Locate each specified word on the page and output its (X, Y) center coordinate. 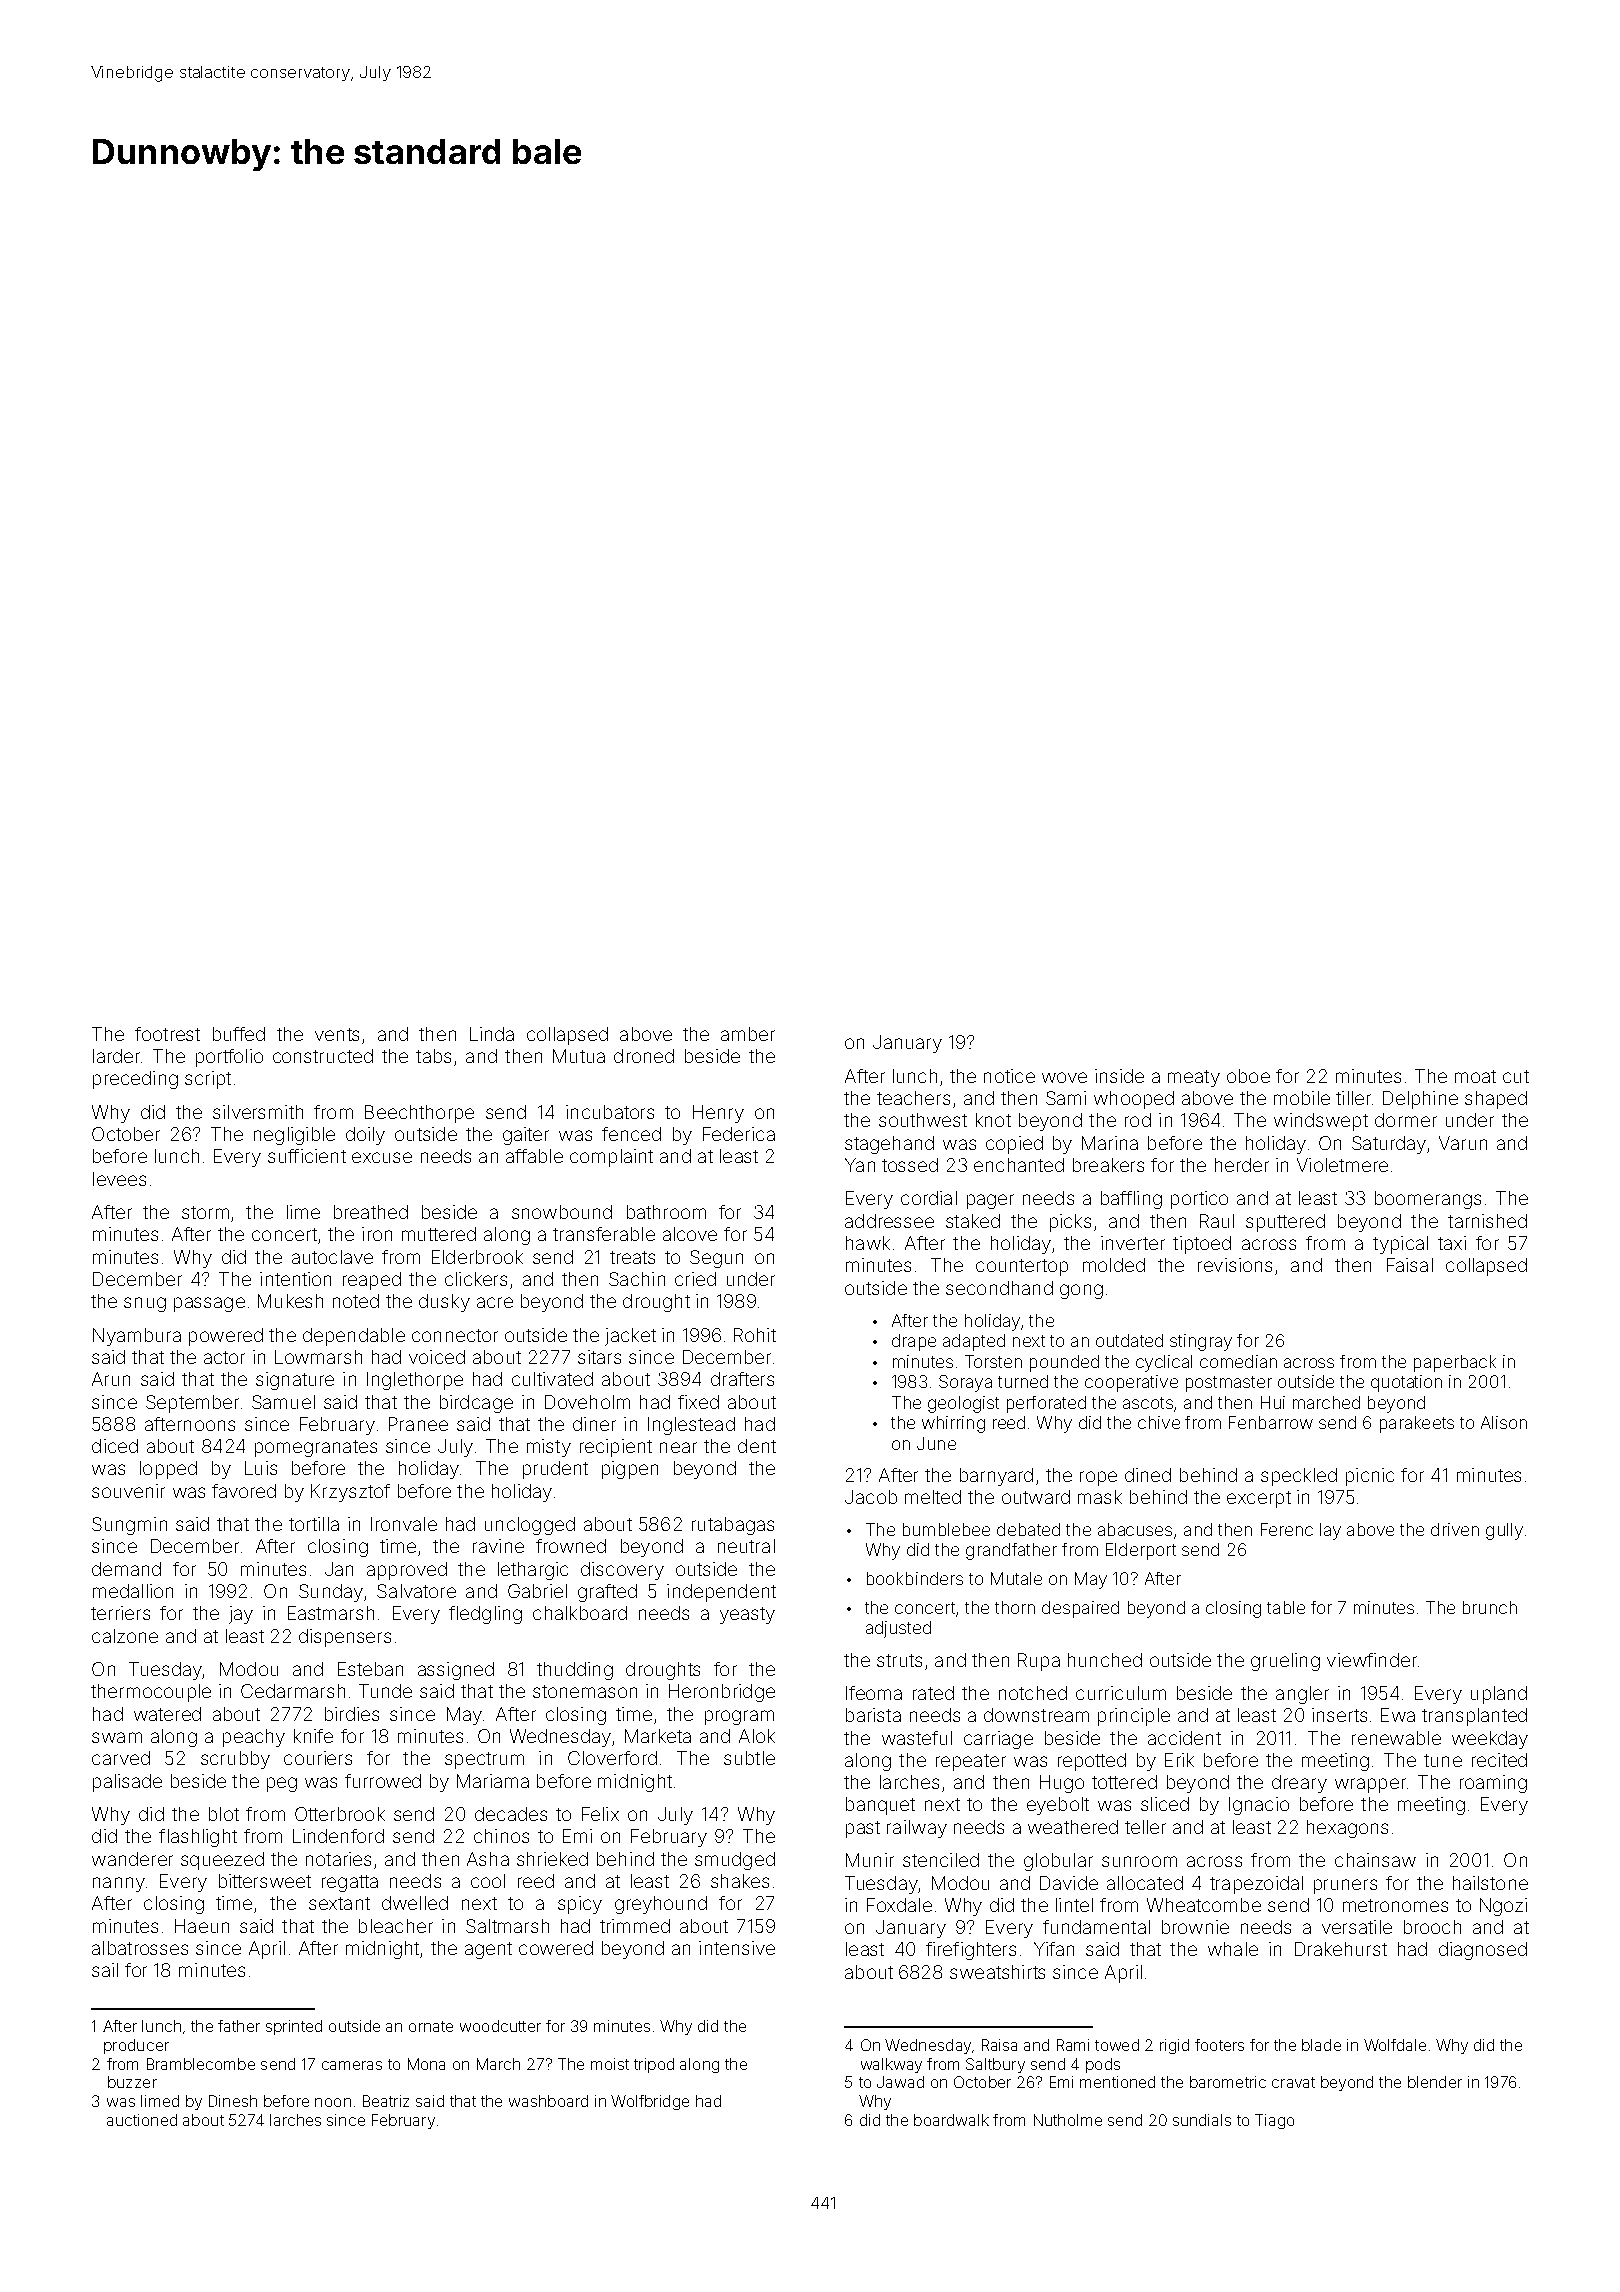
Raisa (999, 2045)
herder (1242, 1165)
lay (1330, 1531)
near (678, 1447)
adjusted (898, 1629)
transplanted (1474, 1717)
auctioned (142, 2120)
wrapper (1370, 1785)
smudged (735, 1861)
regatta (350, 1883)
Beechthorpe (419, 1114)
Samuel (283, 1402)
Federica (739, 1134)
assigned (456, 1671)
